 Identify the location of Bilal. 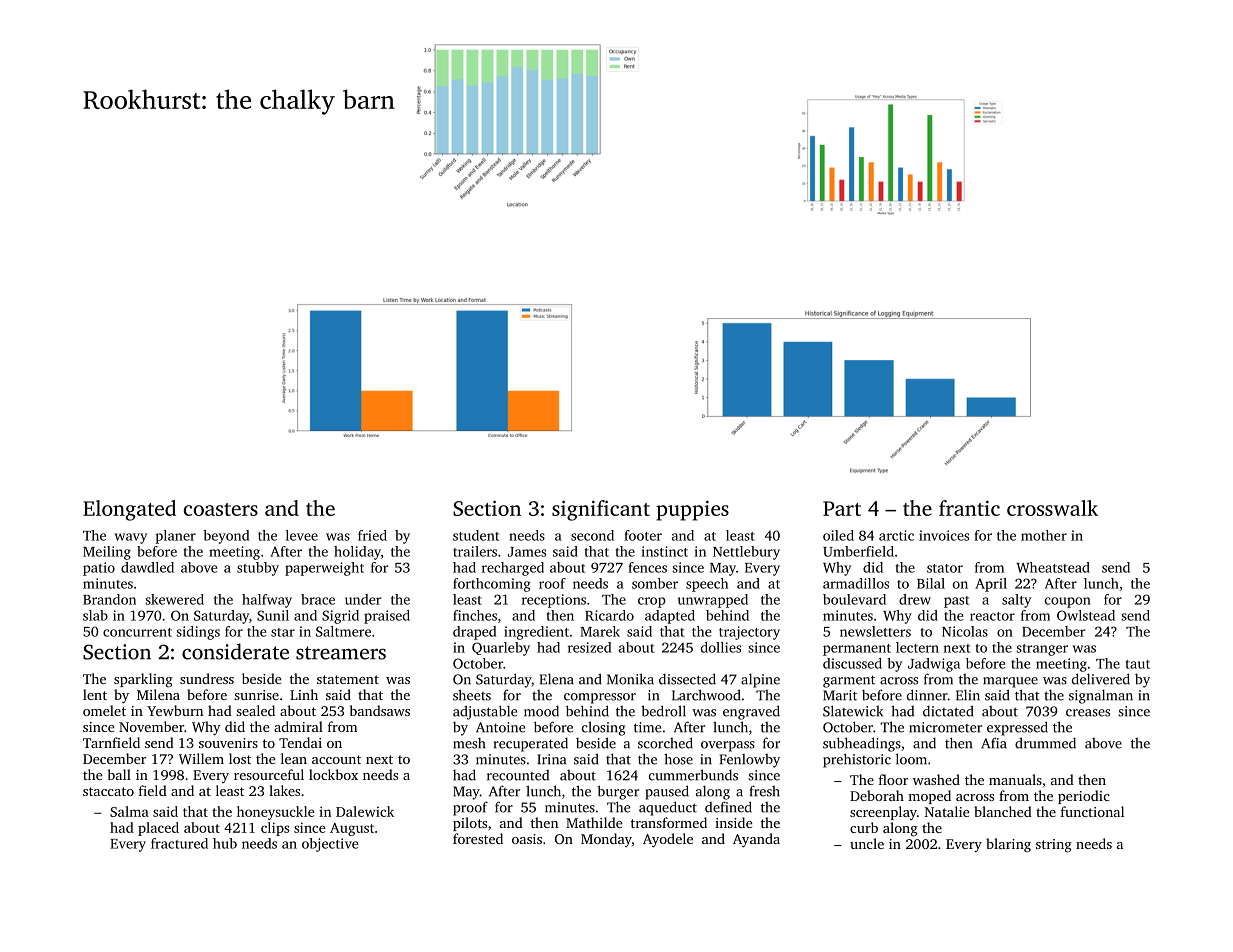
(931, 583).
